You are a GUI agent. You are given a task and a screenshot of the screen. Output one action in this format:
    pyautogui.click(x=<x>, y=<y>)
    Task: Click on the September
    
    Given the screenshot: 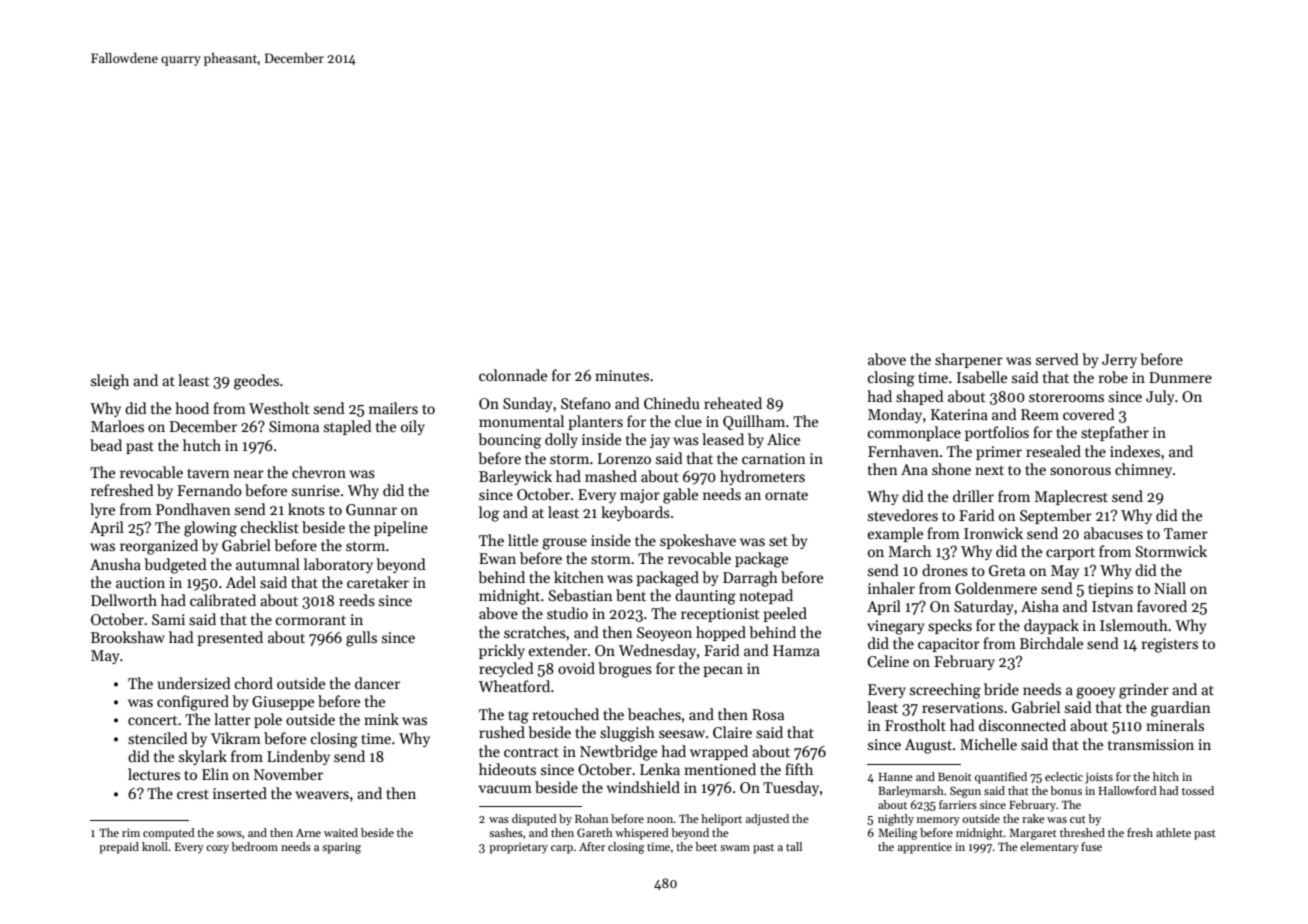 What is the action you would take?
    pyautogui.click(x=1056, y=516)
